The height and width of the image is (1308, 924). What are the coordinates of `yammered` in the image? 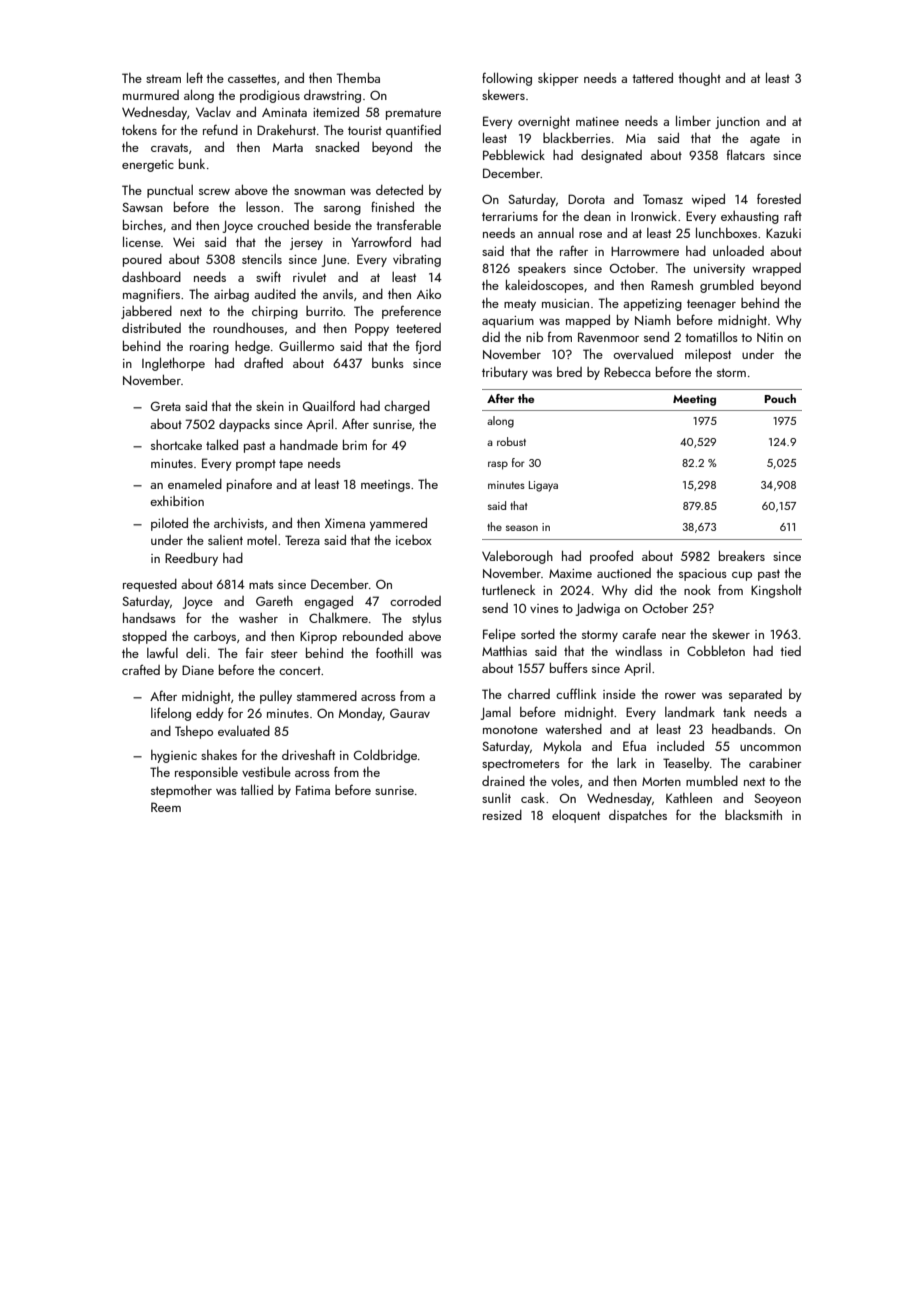 It's located at (398, 524).
